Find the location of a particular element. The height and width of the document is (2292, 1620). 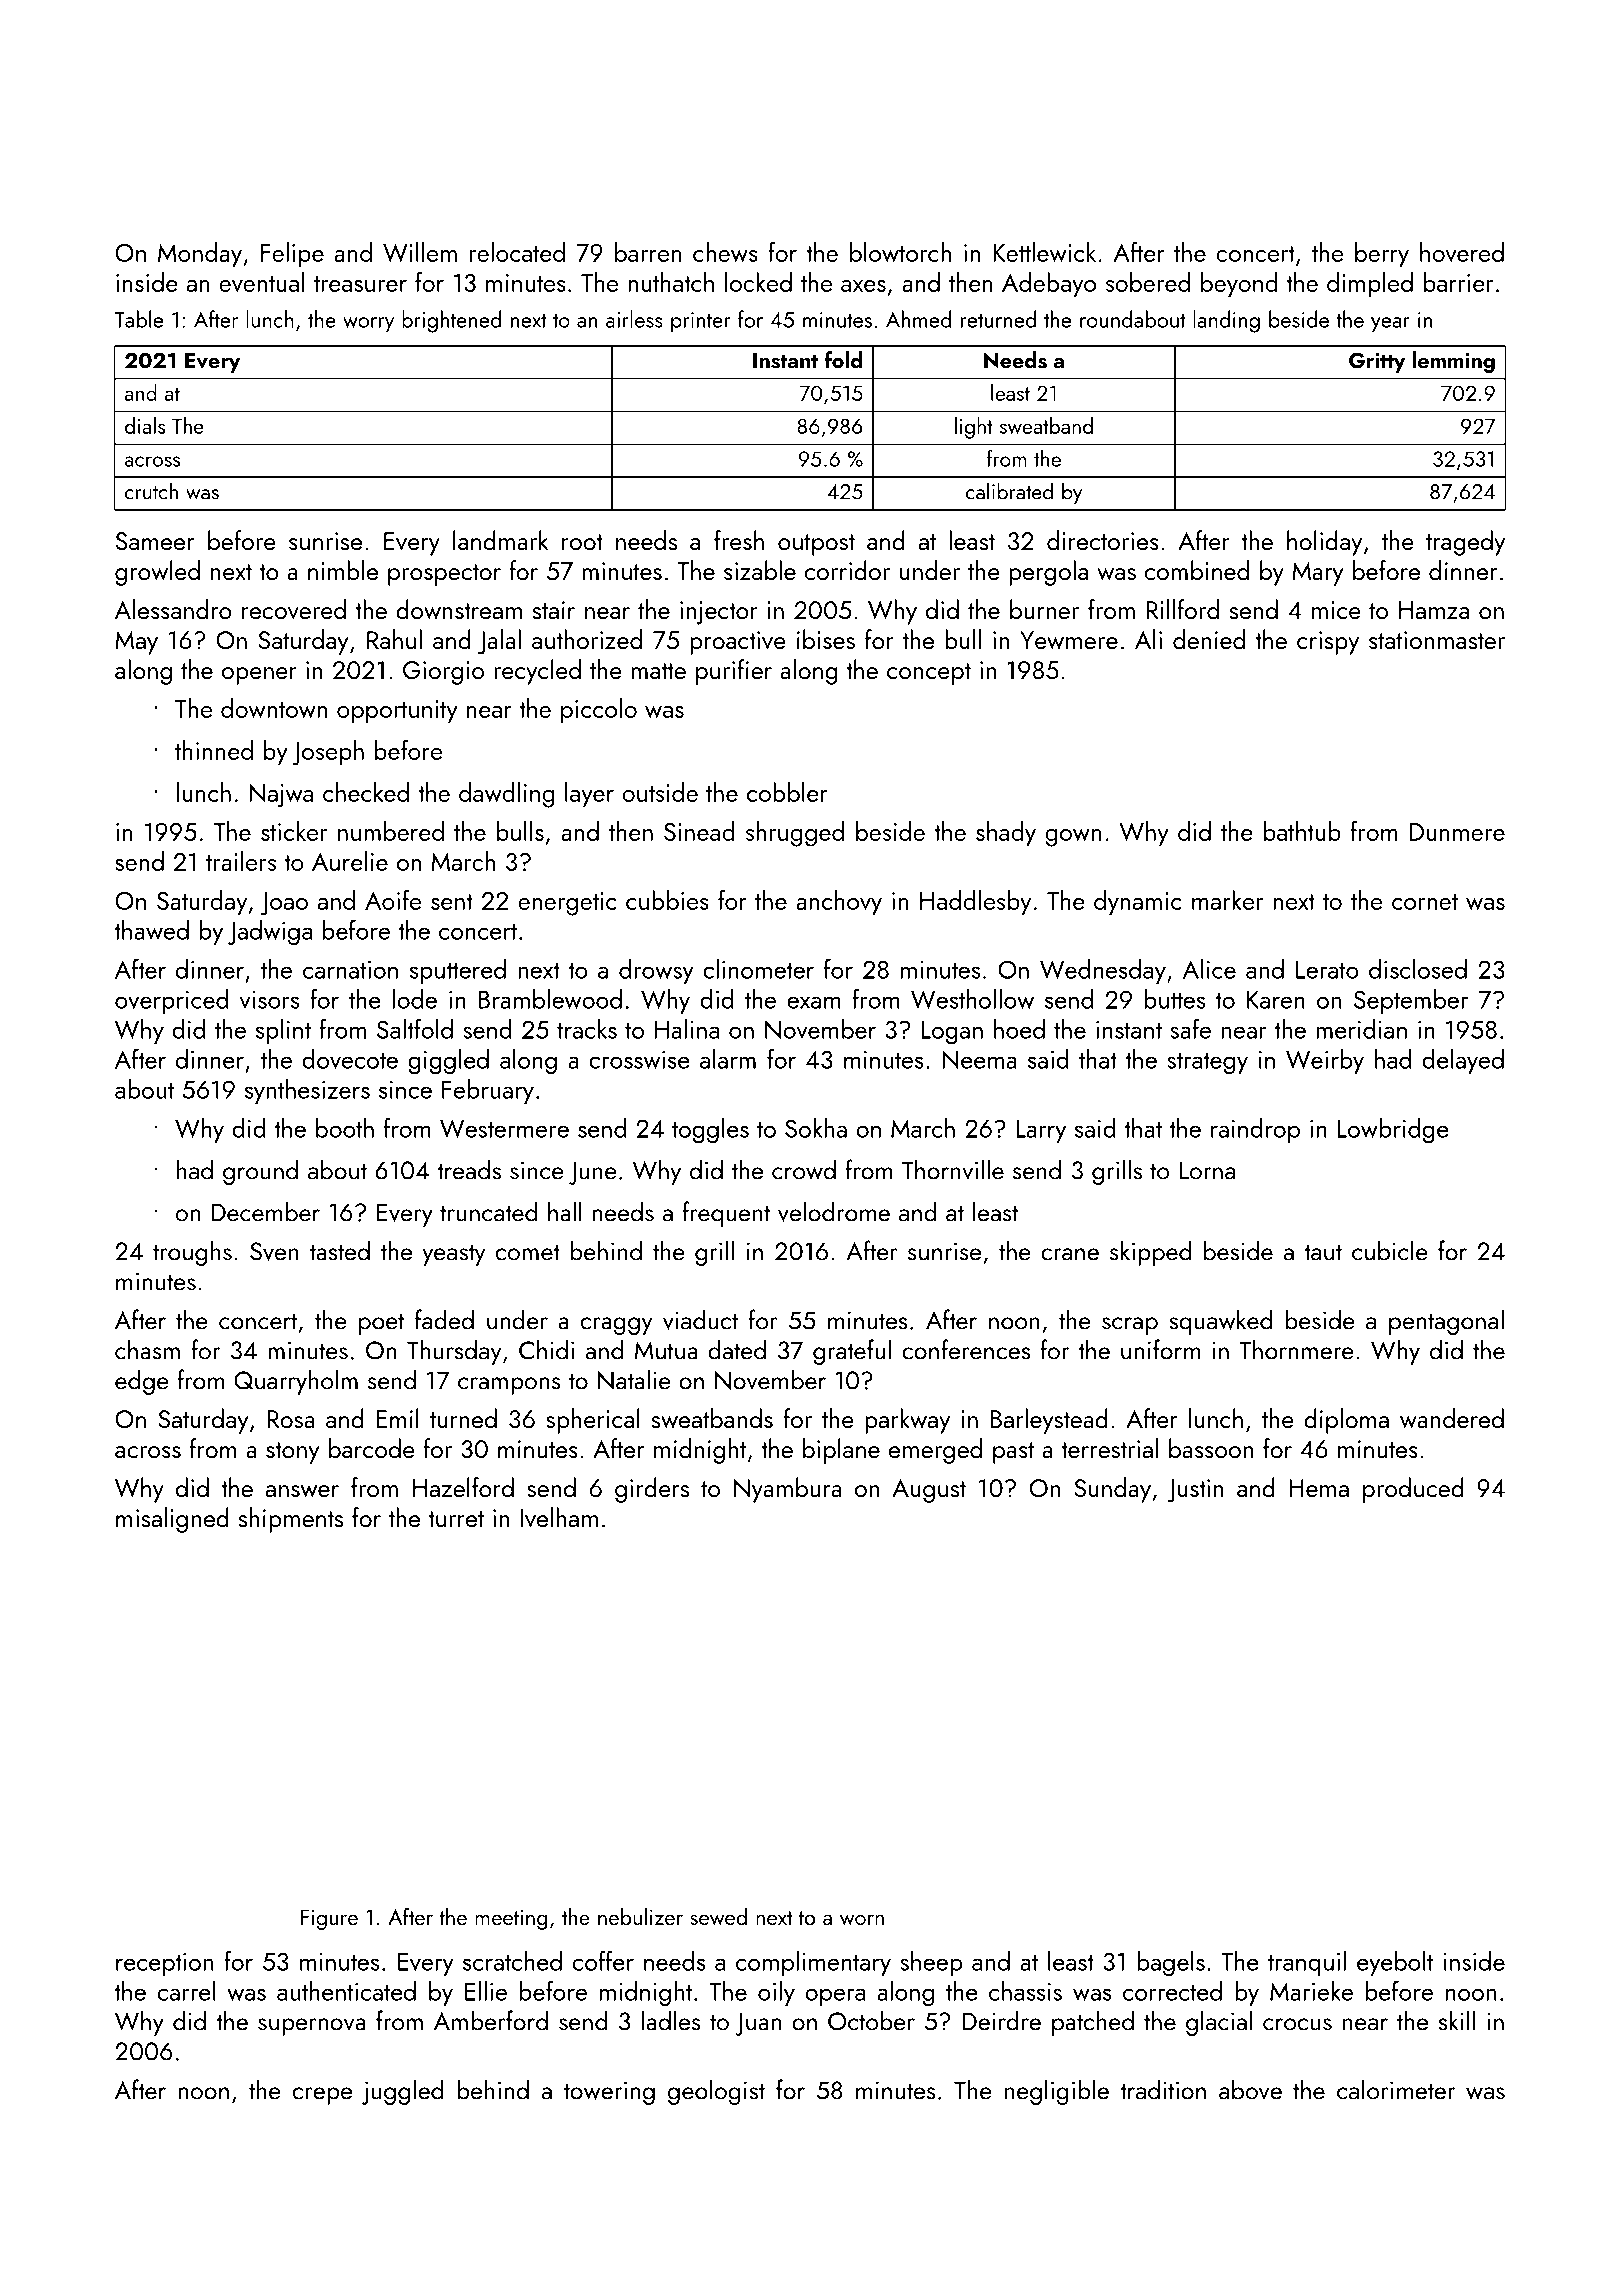

Rosa is located at coordinates (291, 1419).
